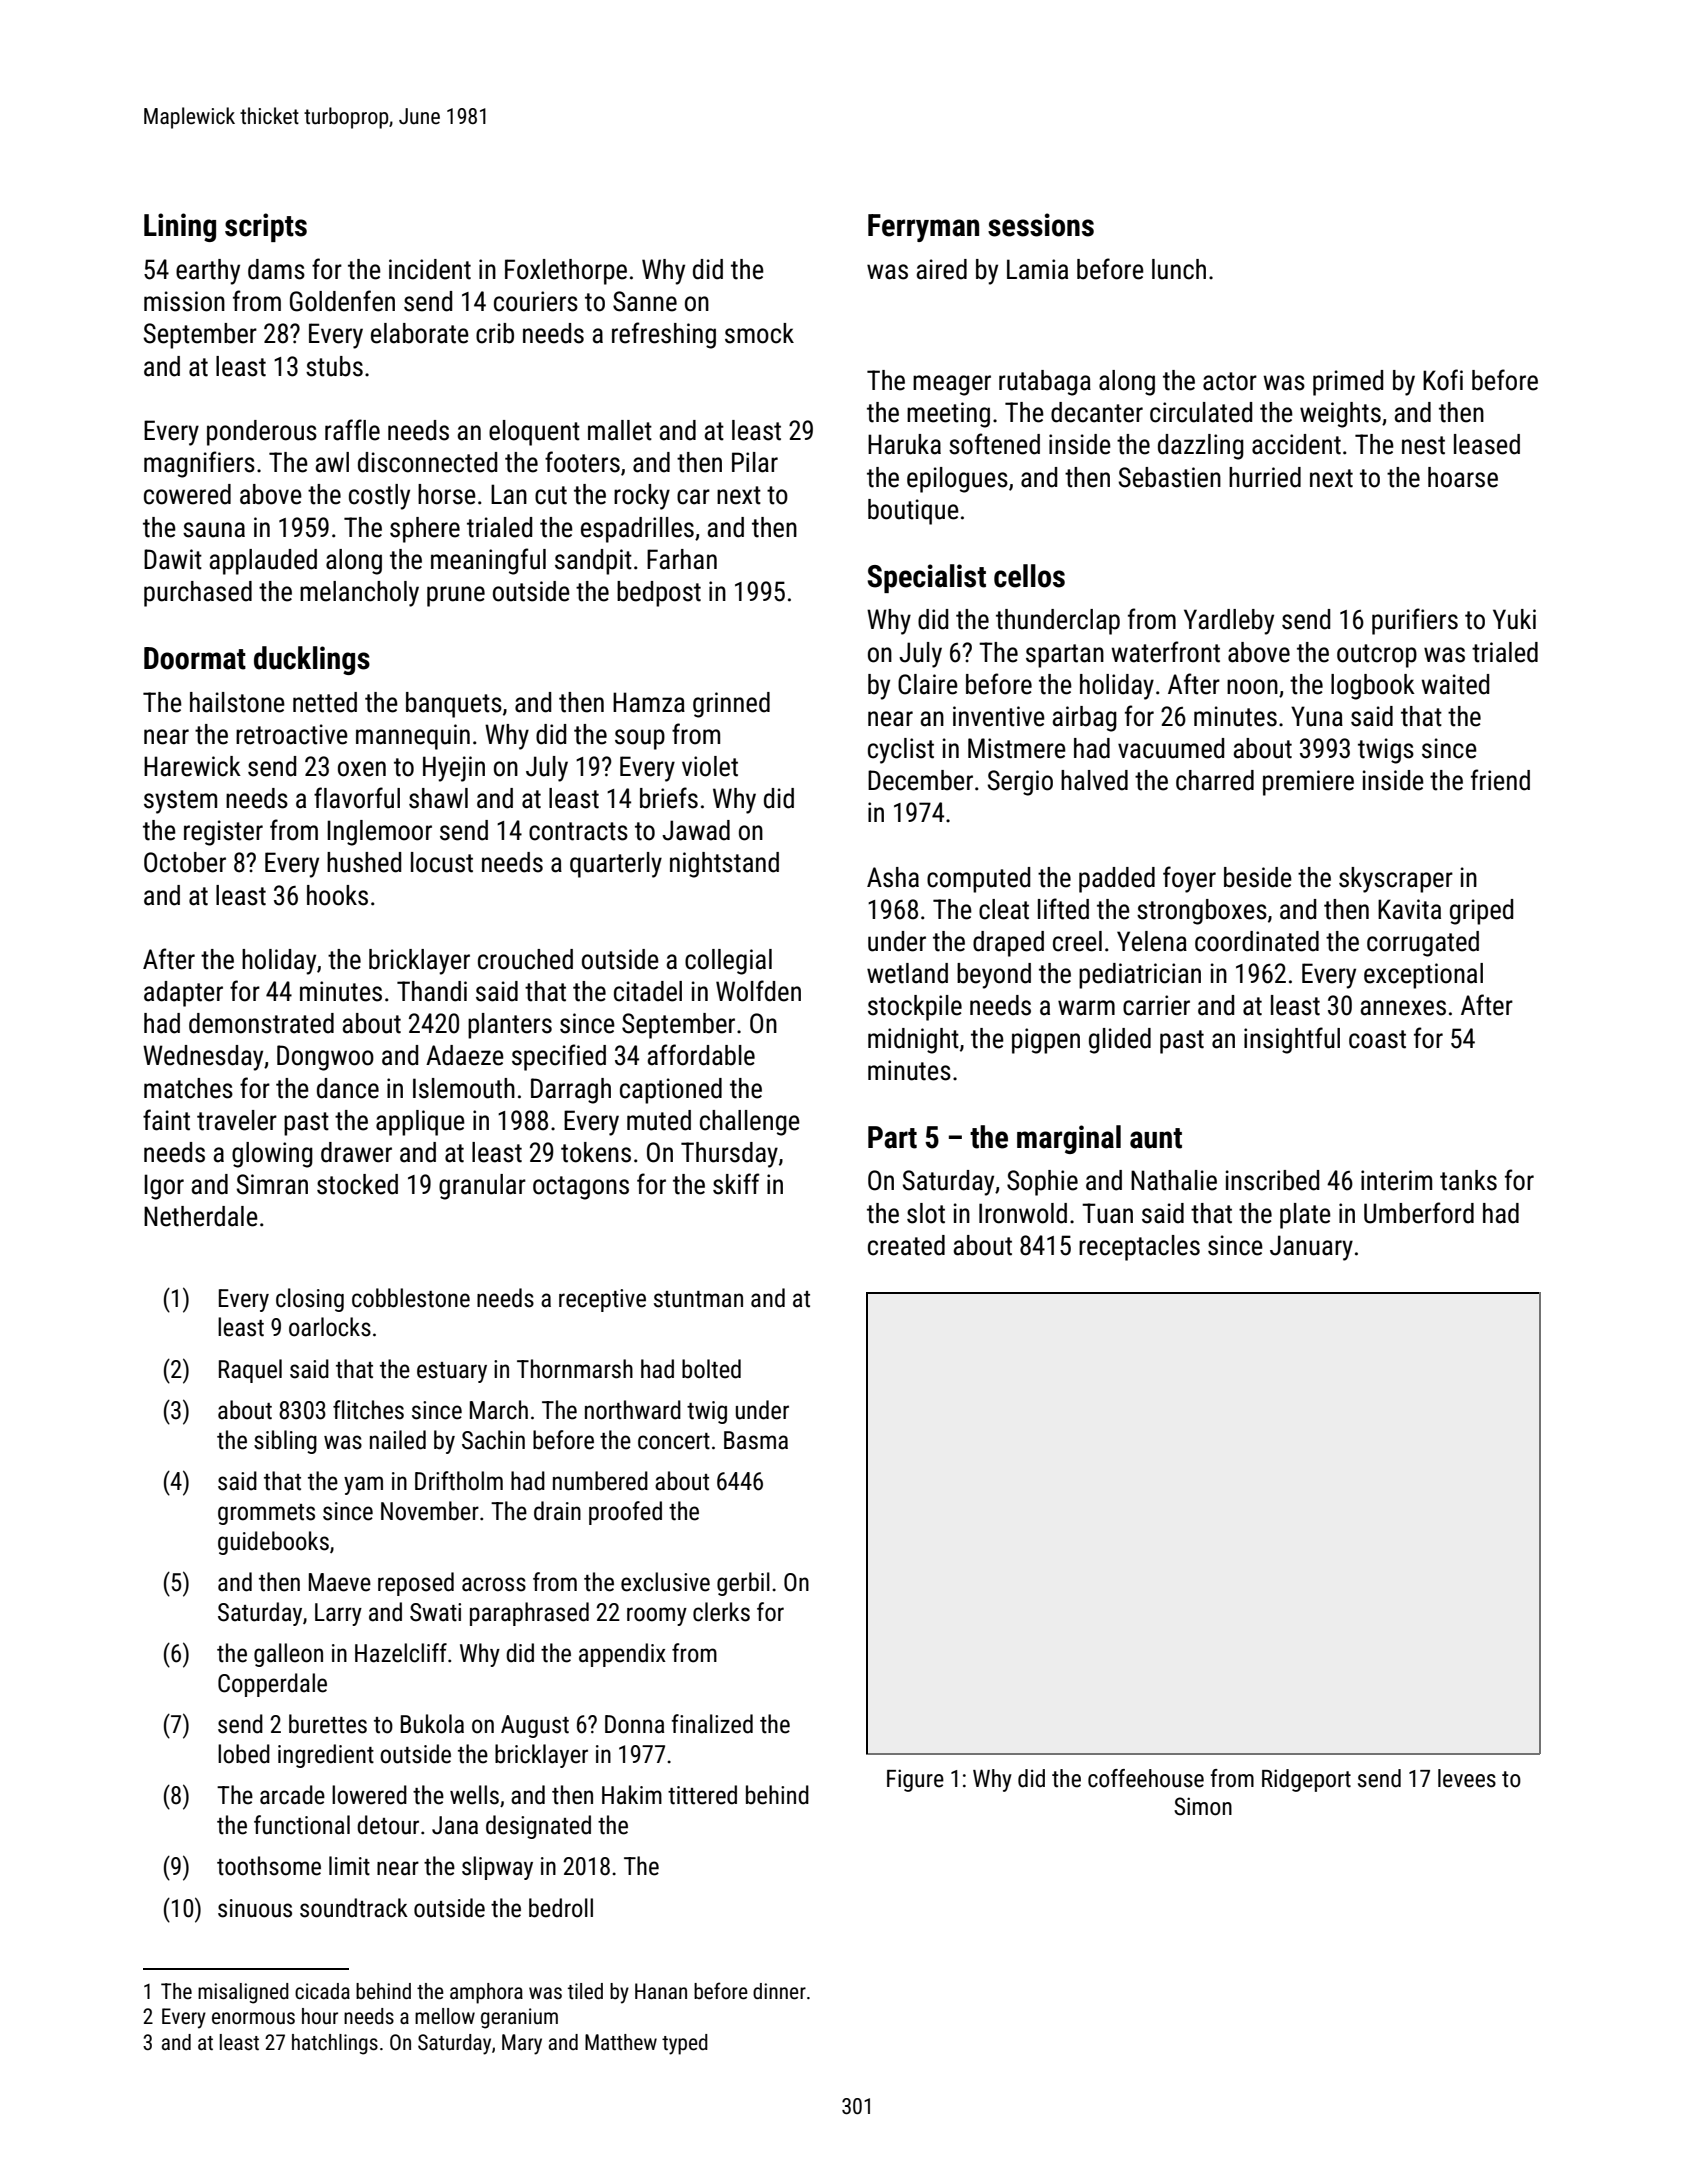  Describe the element at coordinates (1023, 1213) in the document. I see `Ironwold` at that location.
